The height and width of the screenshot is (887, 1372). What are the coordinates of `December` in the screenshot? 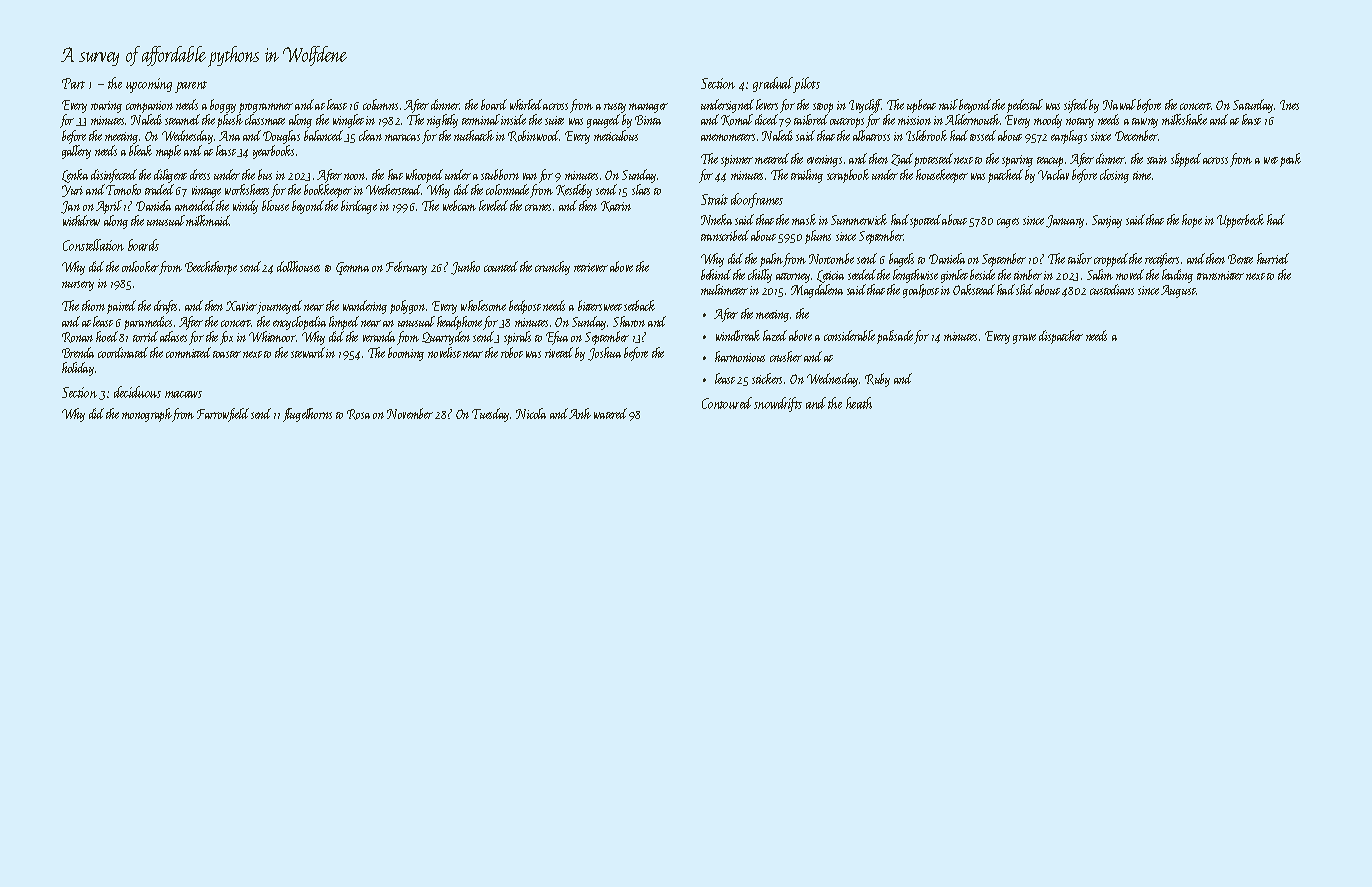 It's located at (1136, 135).
